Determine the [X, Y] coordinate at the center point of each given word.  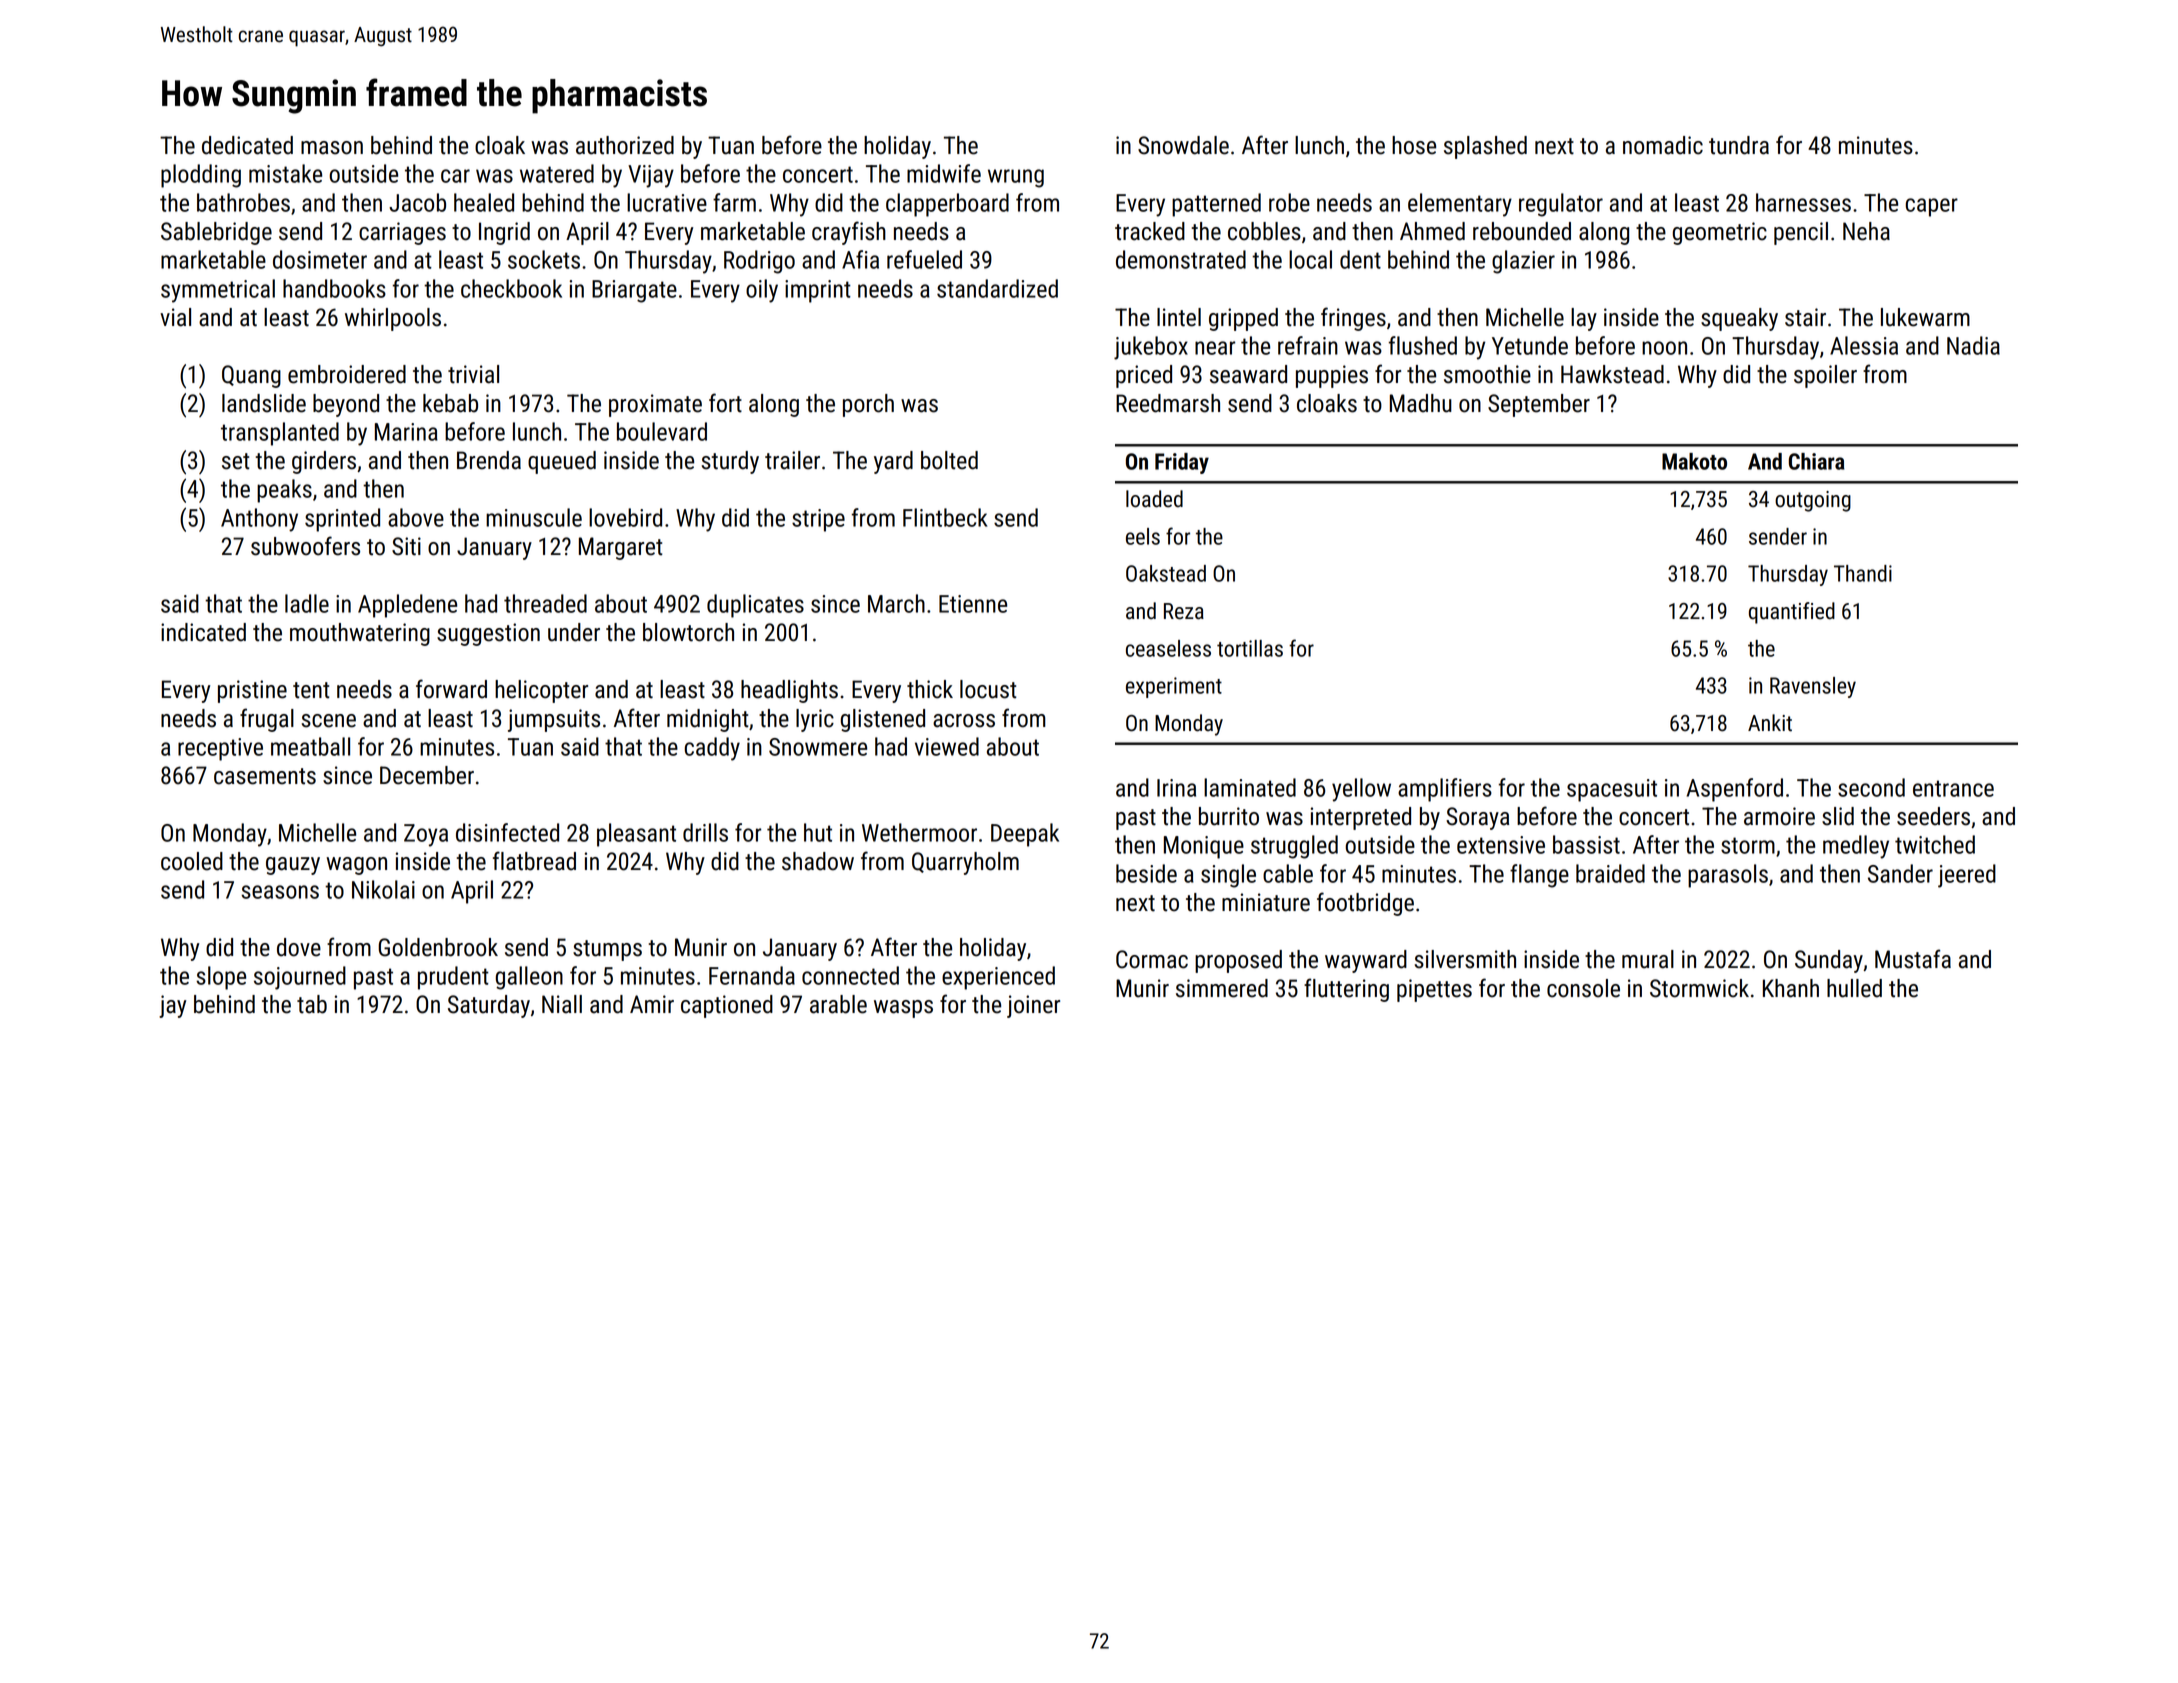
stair [1805, 317]
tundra [1739, 145]
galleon [529, 978]
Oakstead [1166, 573]
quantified [1792, 613]
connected [850, 975]
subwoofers [305, 546]
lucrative [667, 202]
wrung [1016, 178]
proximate [655, 405]
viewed [947, 746]
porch [868, 405]
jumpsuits [554, 720]
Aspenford [1734, 790]
